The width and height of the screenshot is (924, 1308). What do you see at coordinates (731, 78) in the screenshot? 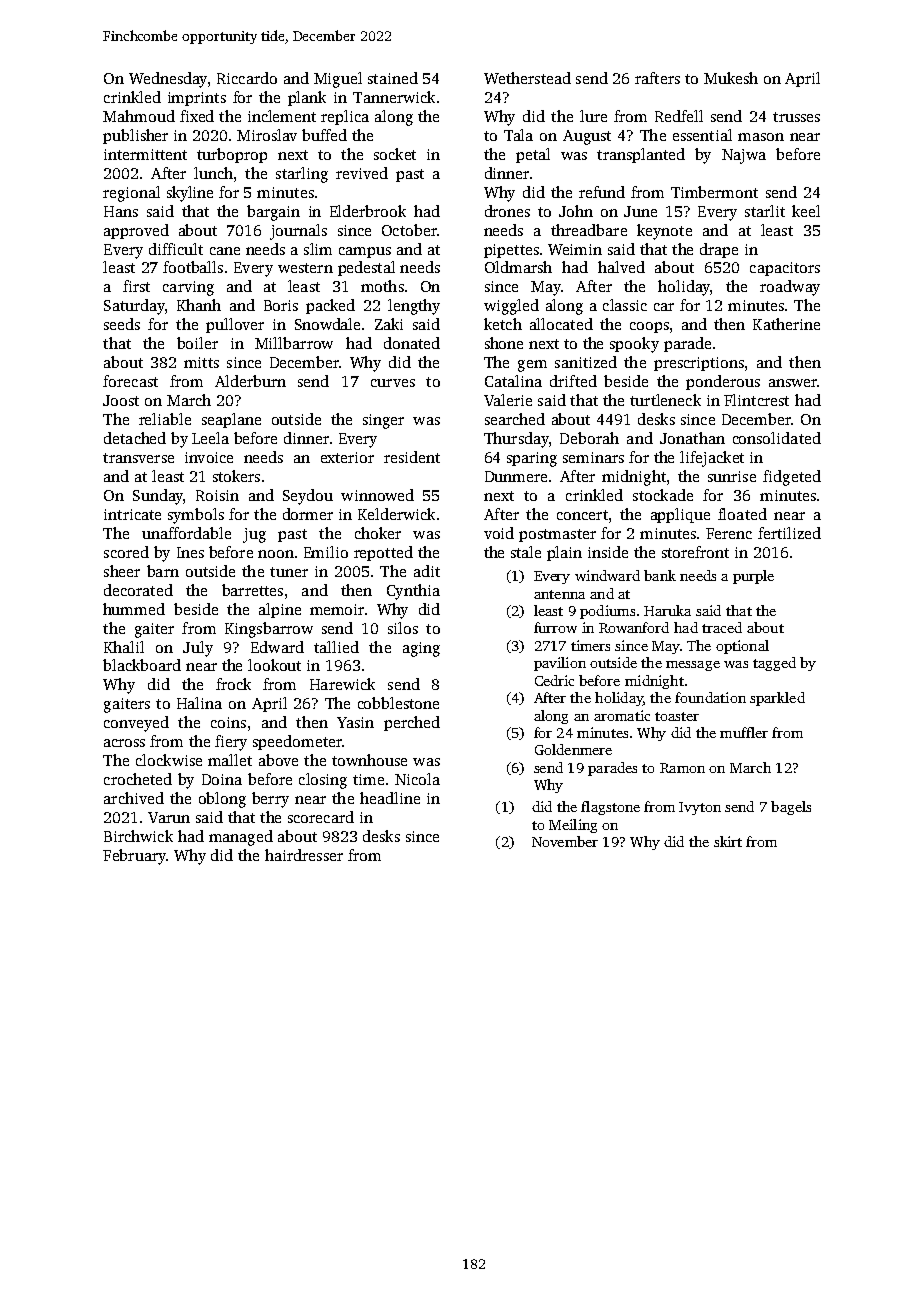
I see `Mukesh` at bounding box center [731, 78].
